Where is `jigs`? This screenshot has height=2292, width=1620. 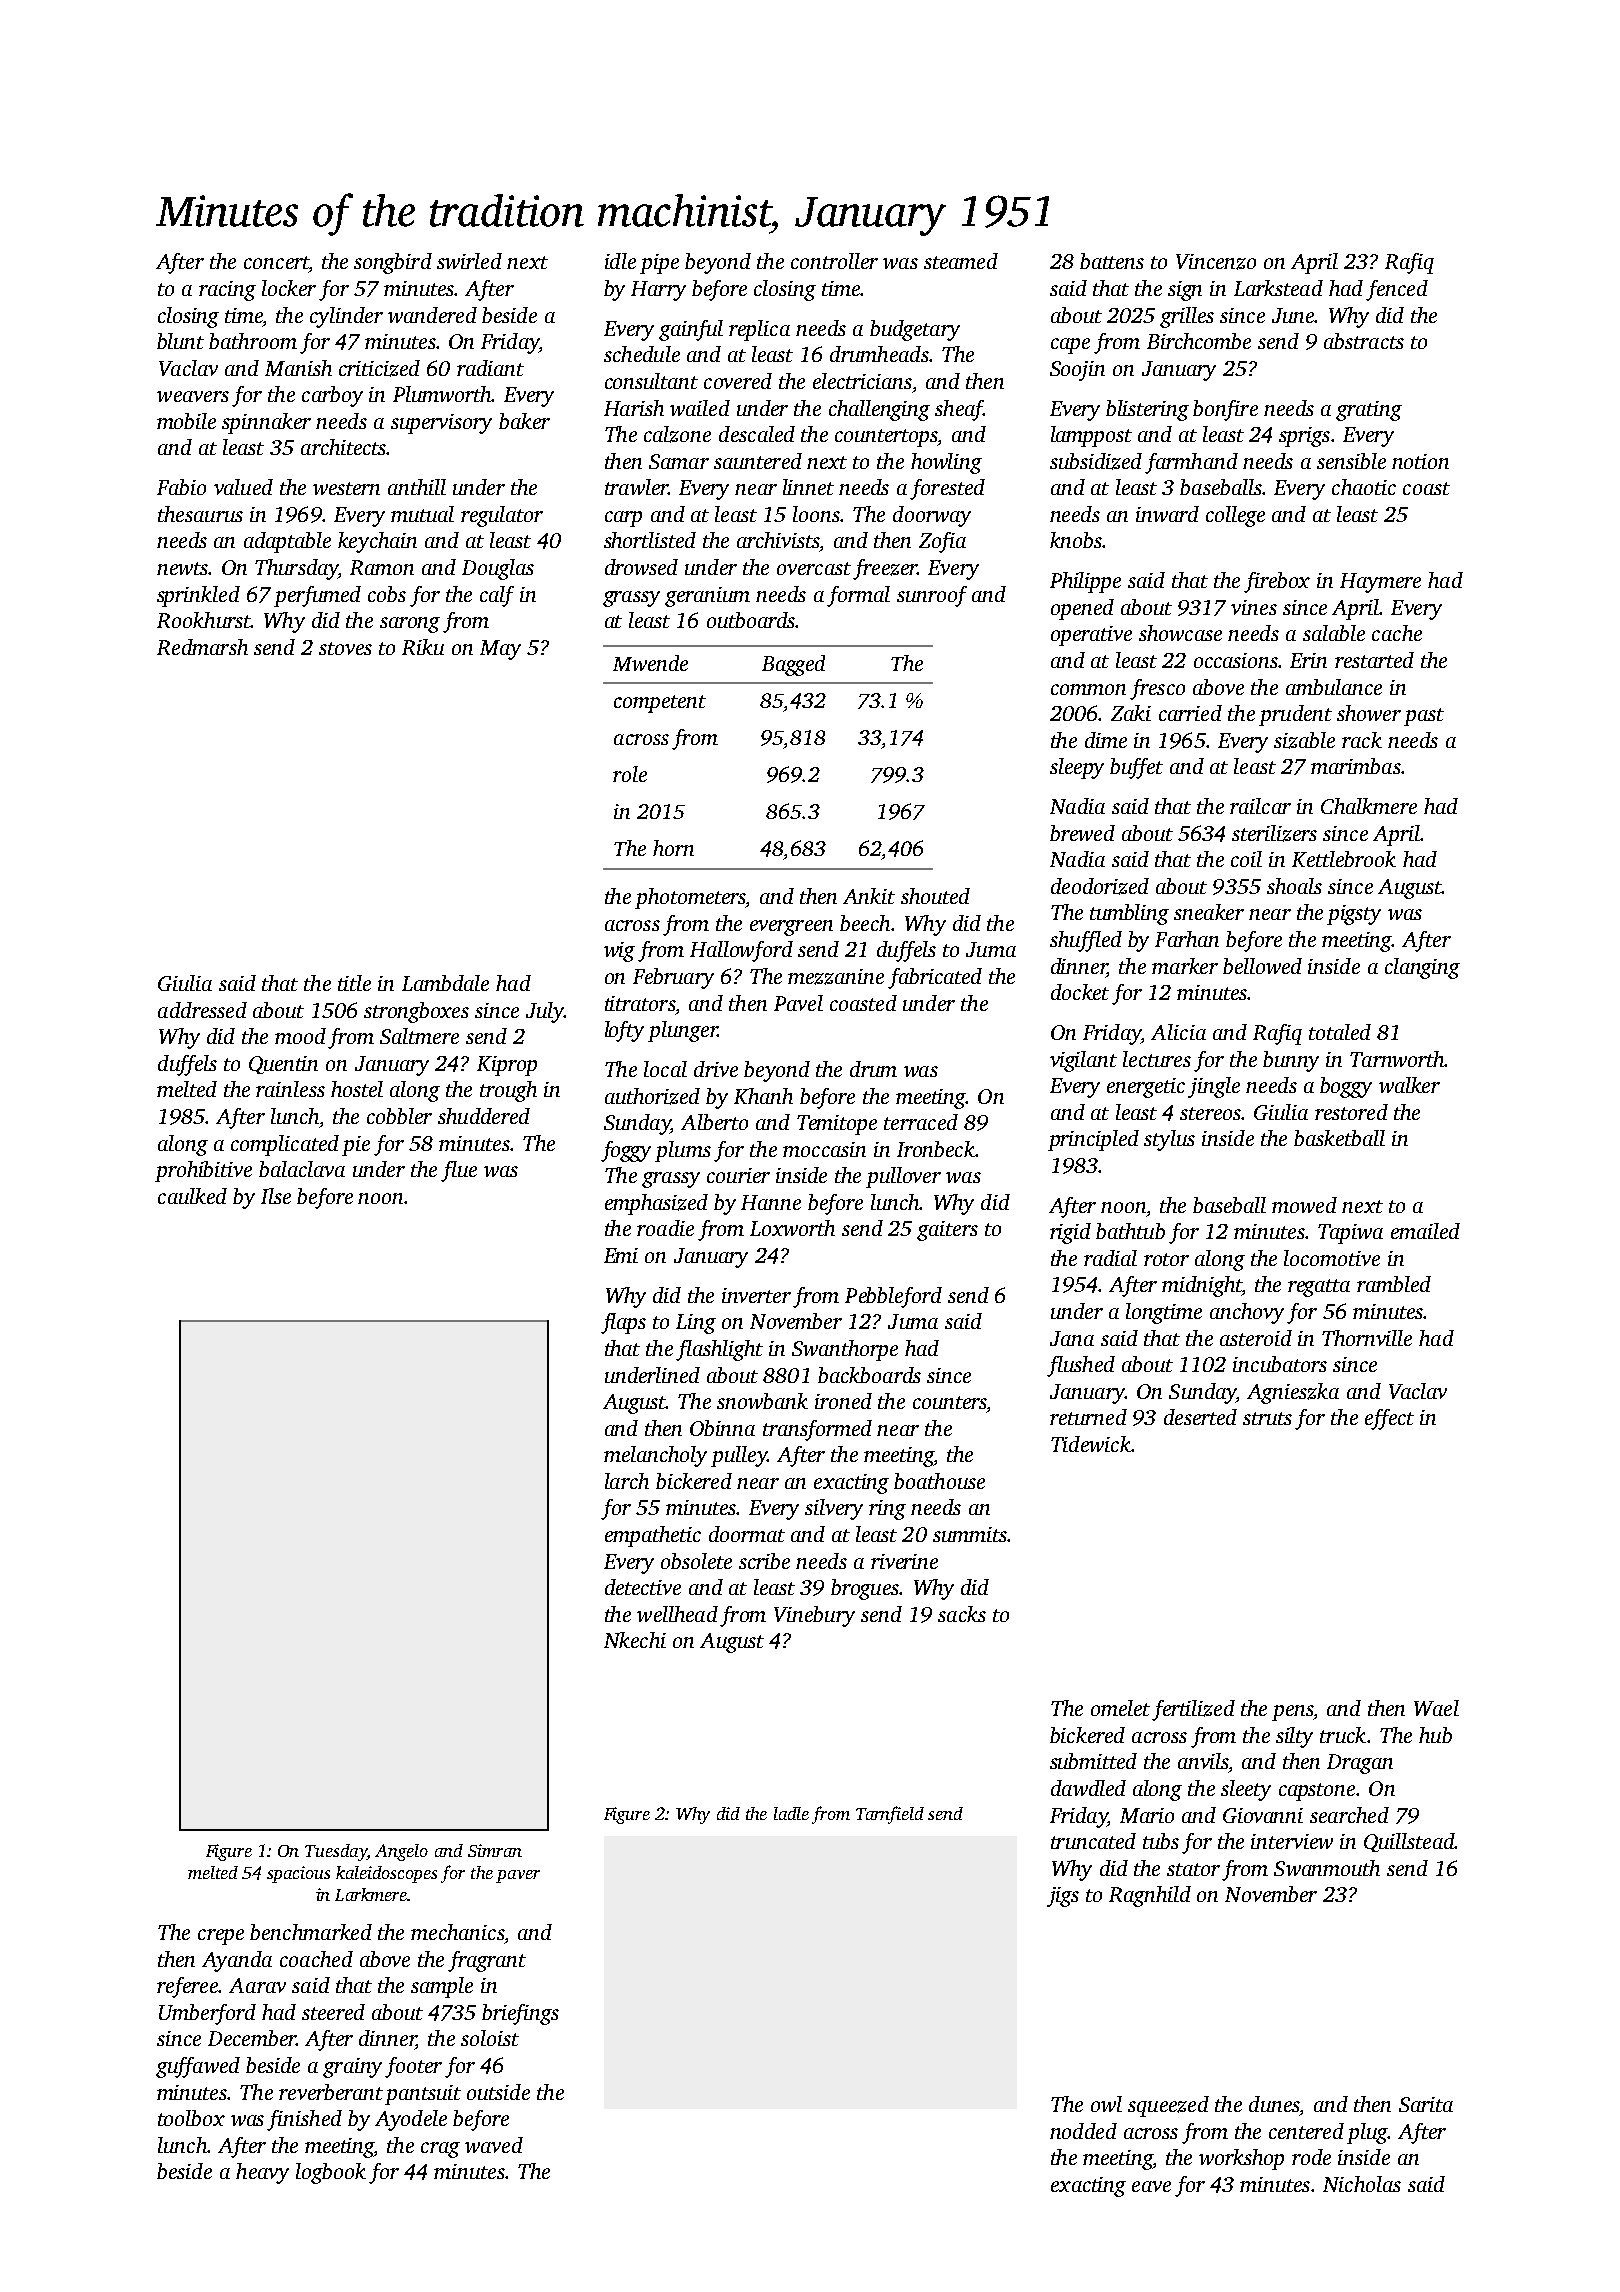
jigs is located at coordinates (1063, 1897).
